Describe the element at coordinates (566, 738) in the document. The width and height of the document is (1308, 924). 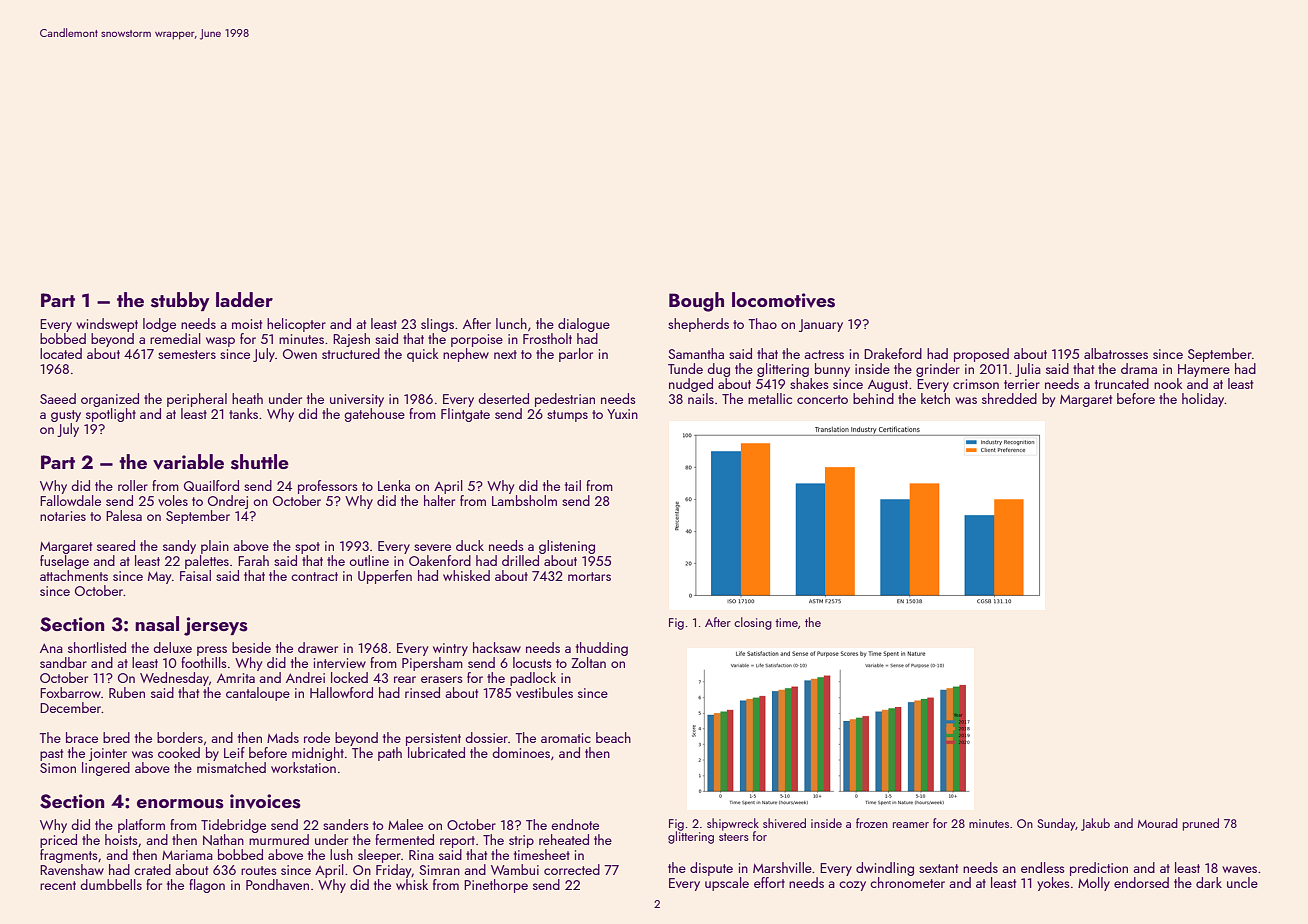
I see `aromatic` at that location.
